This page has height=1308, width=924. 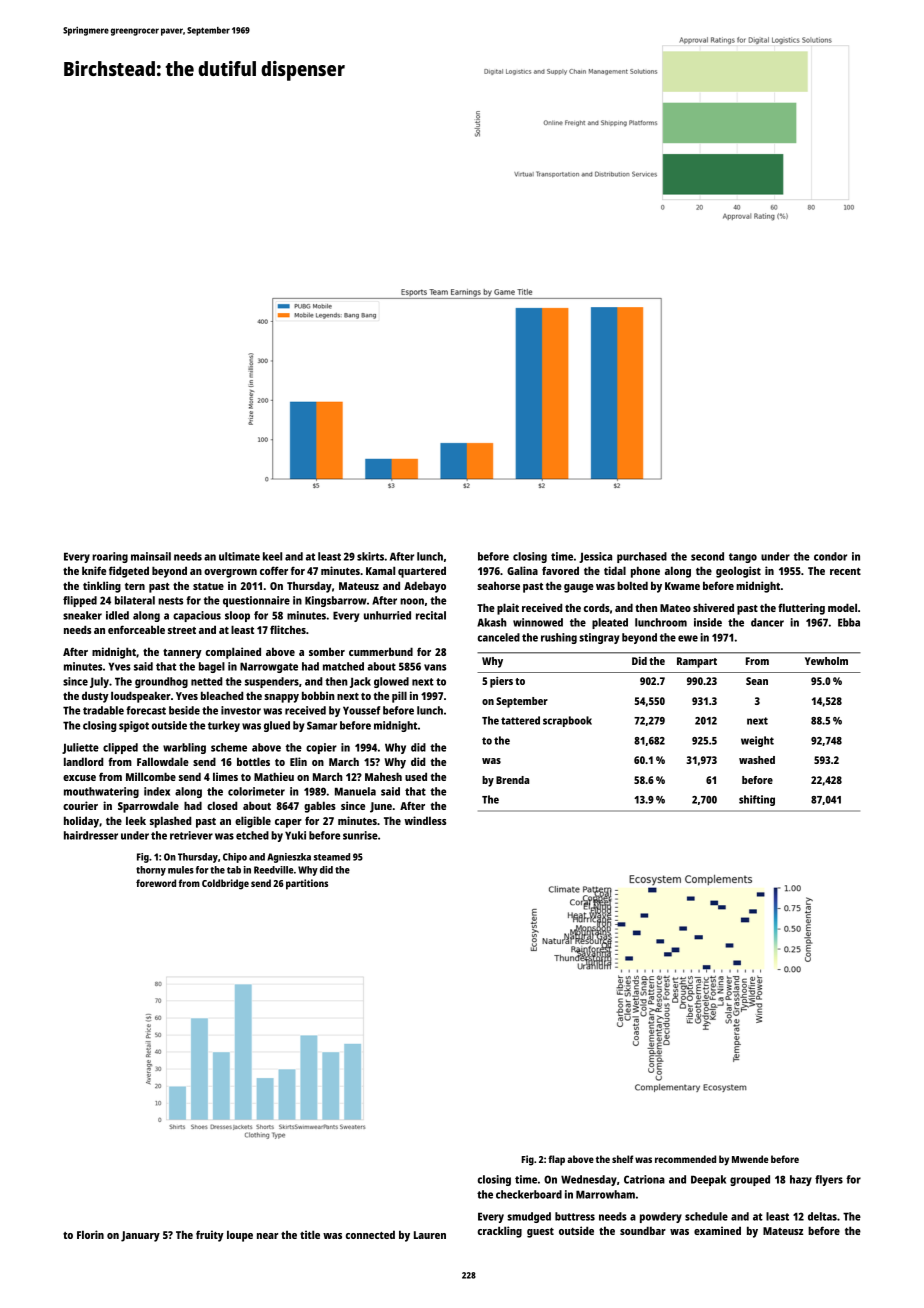 What do you see at coordinates (274, 870) in the page?
I see `Reedville` at bounding box center [274, 870].
